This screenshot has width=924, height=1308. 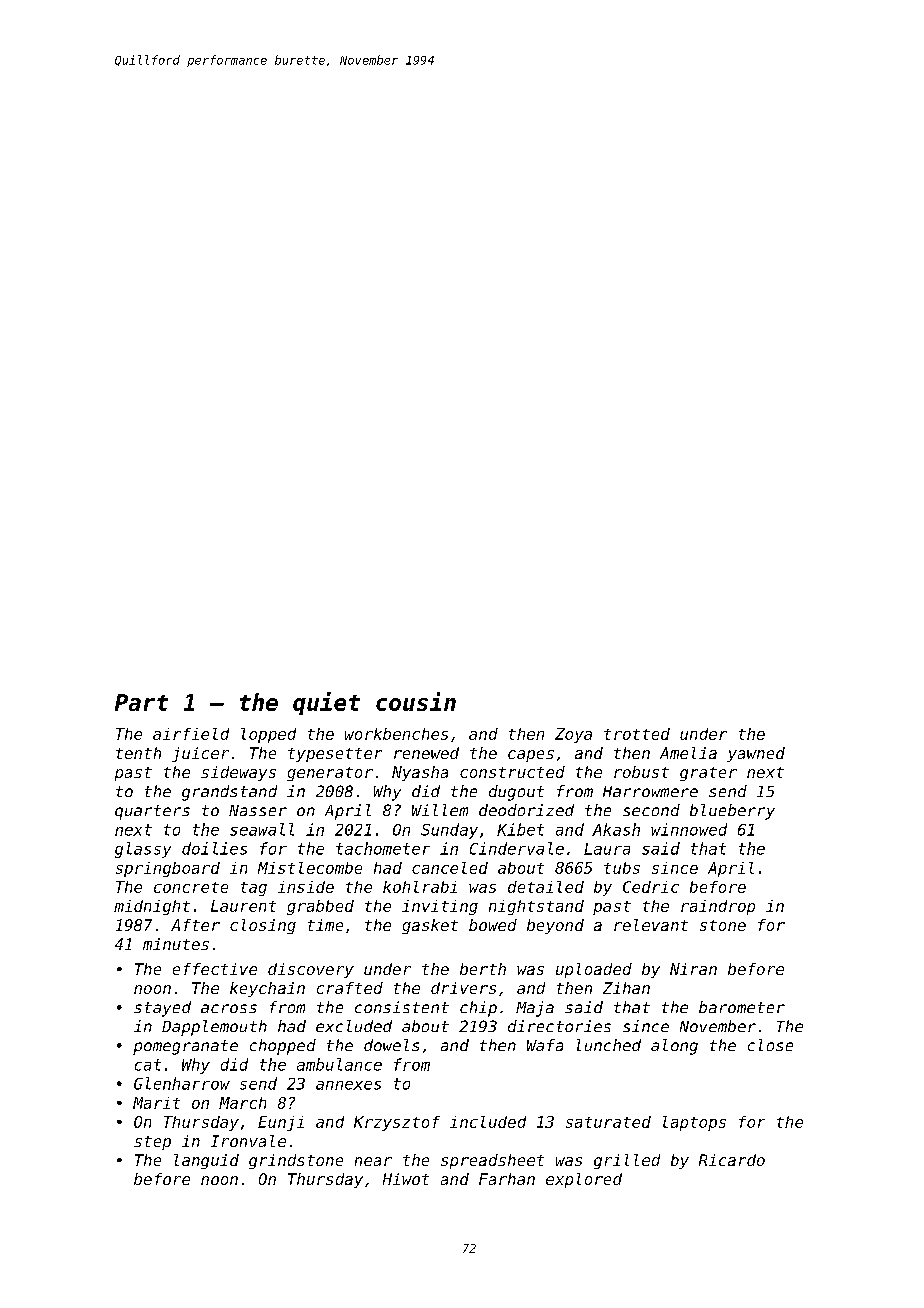 I want to click on languid, so click(x=206, y=1161).
